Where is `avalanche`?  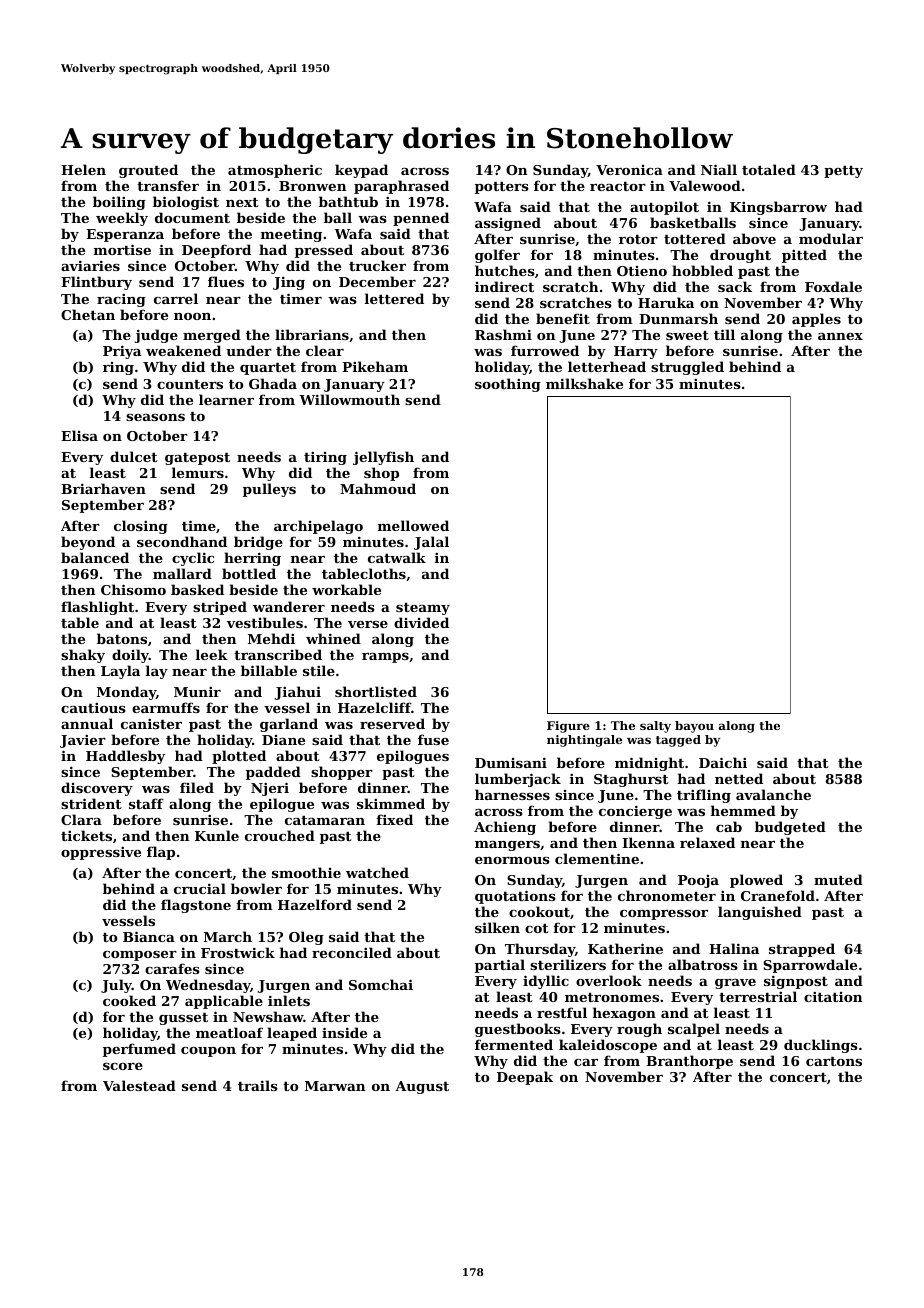 avalanche is located at coordinates (773, 794).
